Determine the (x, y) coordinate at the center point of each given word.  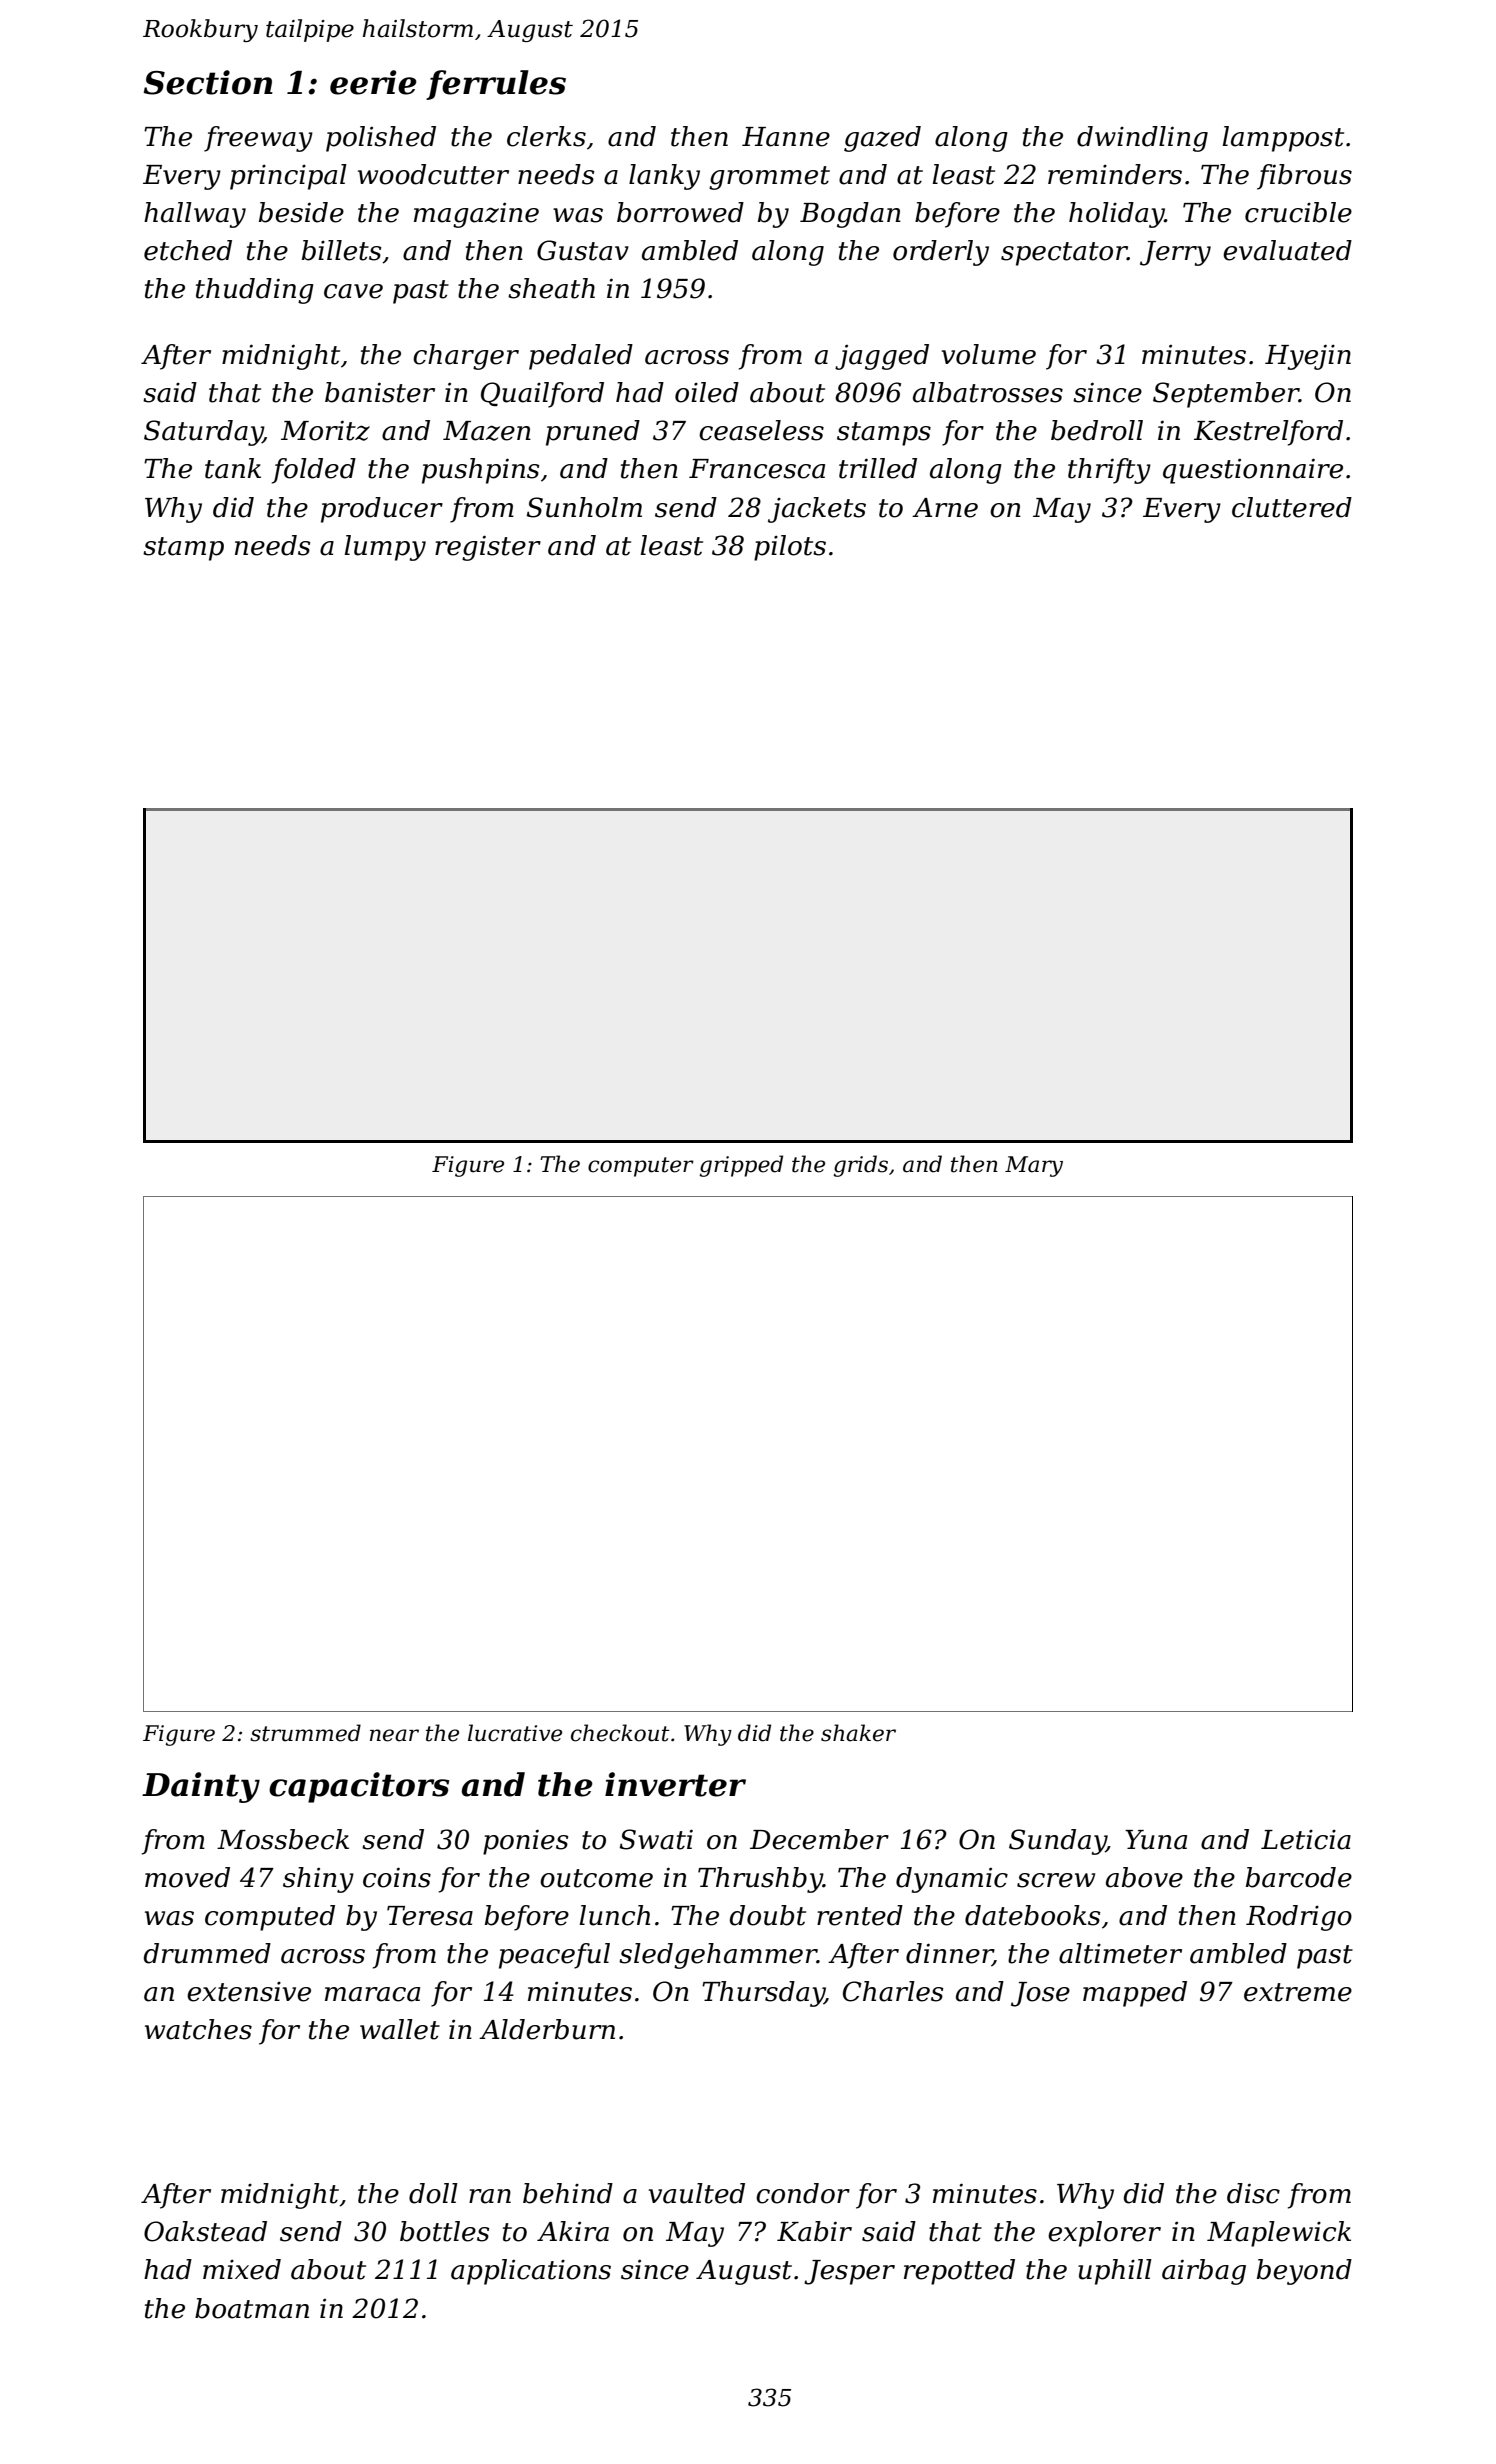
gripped (741, 1166)
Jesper (849, 2272)
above (1144, 1877)
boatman (252, 2308)
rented (860, 1915)
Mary (1034, 1166)
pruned (593, 433)
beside (301, 212)
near (394, 1735)
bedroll (1097, 430)
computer (641, 1167)
